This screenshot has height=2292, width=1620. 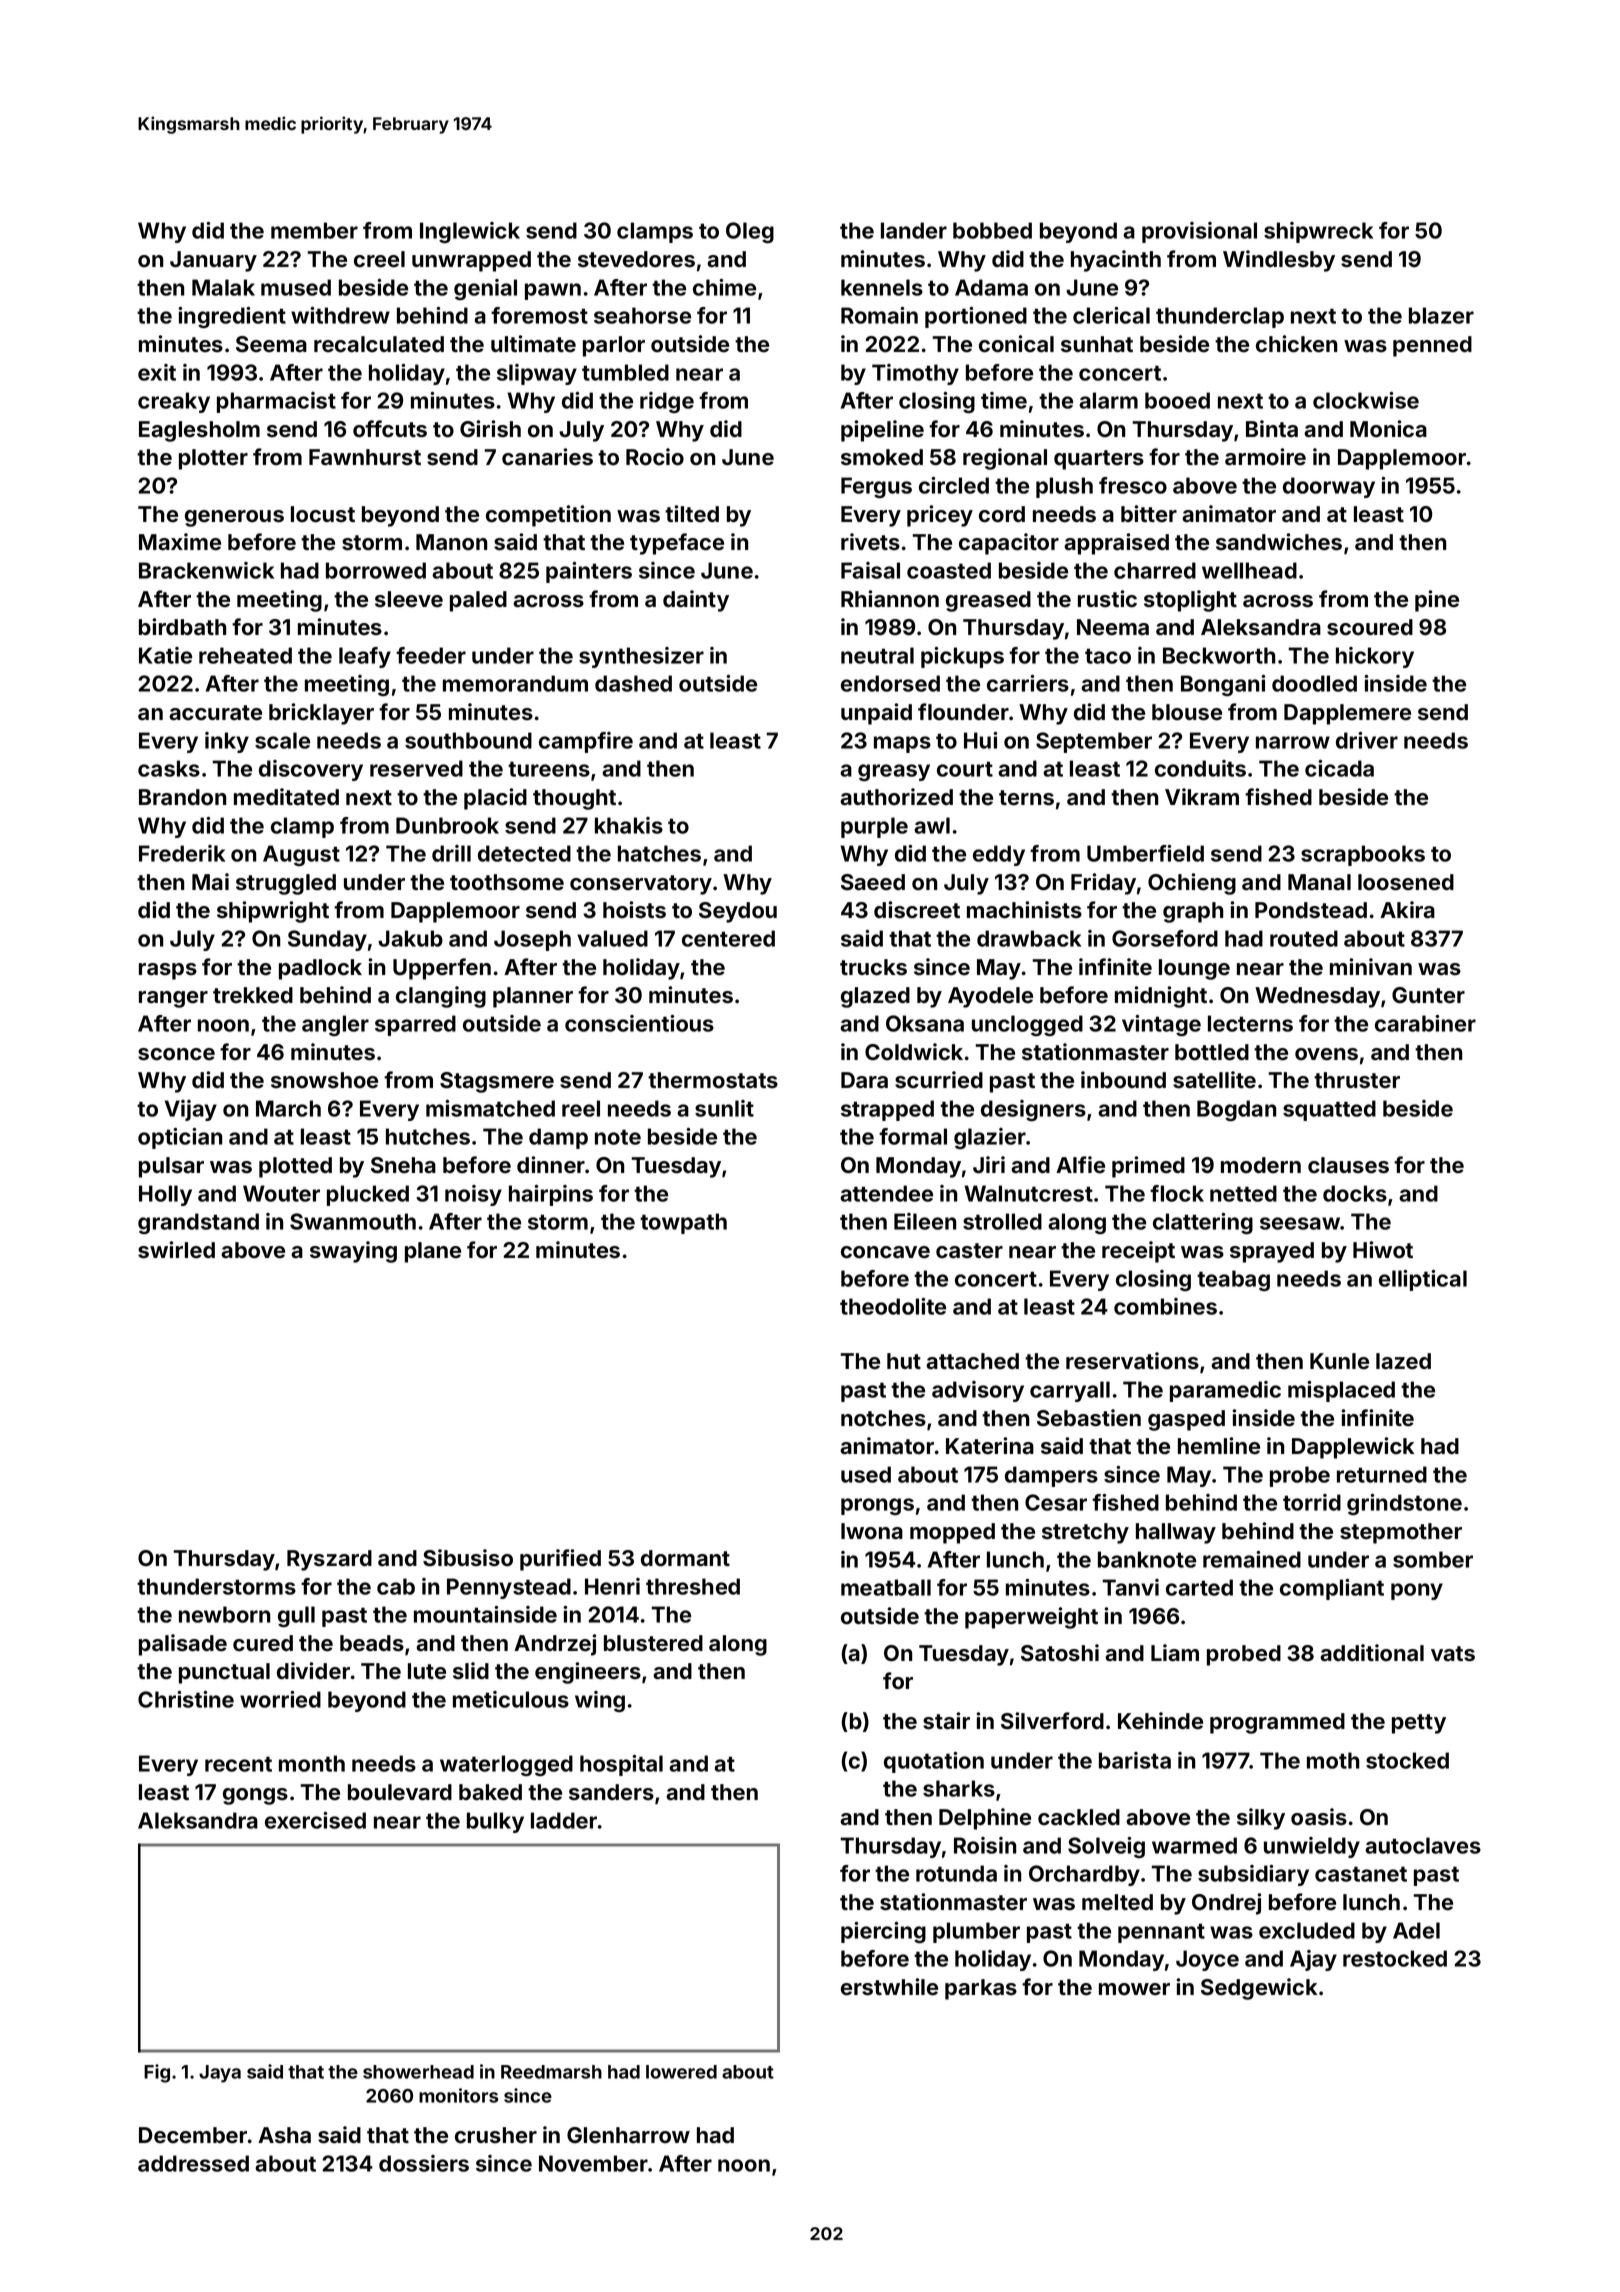 I want to click on Asha, so click(x=284, y=2135).
